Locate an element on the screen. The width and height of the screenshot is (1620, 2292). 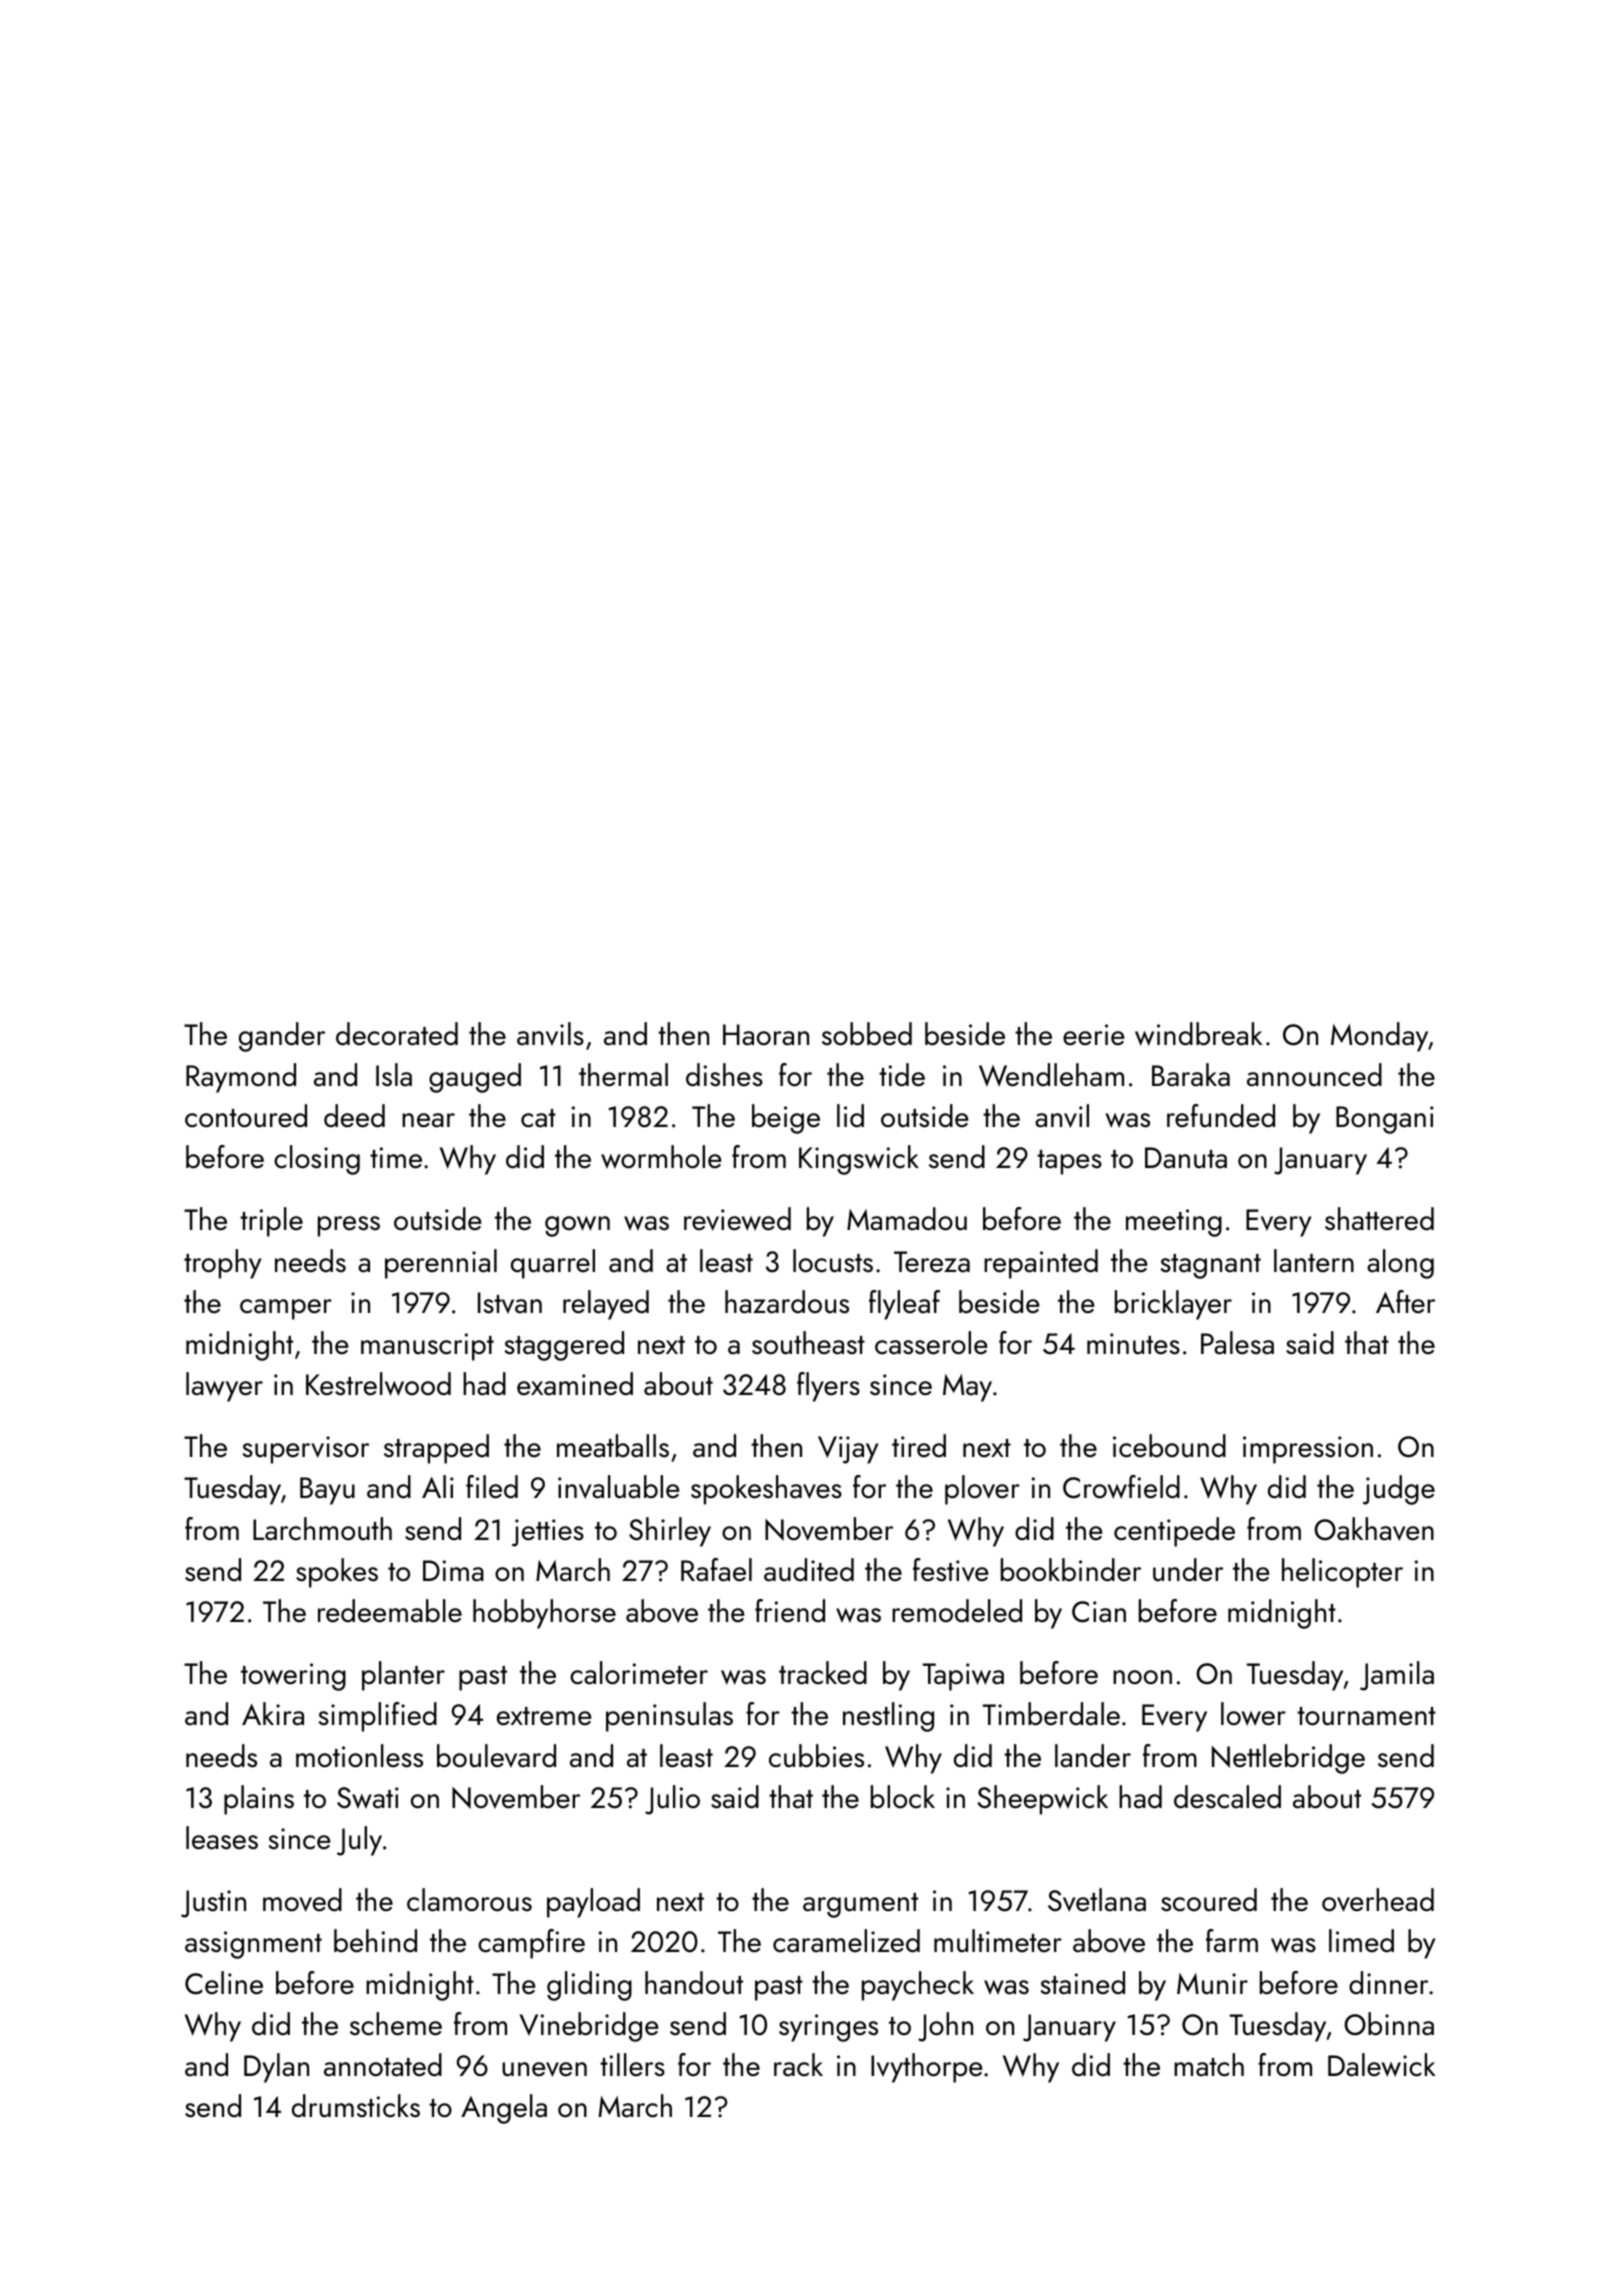
argument is located at coordinates (860, 1905).
